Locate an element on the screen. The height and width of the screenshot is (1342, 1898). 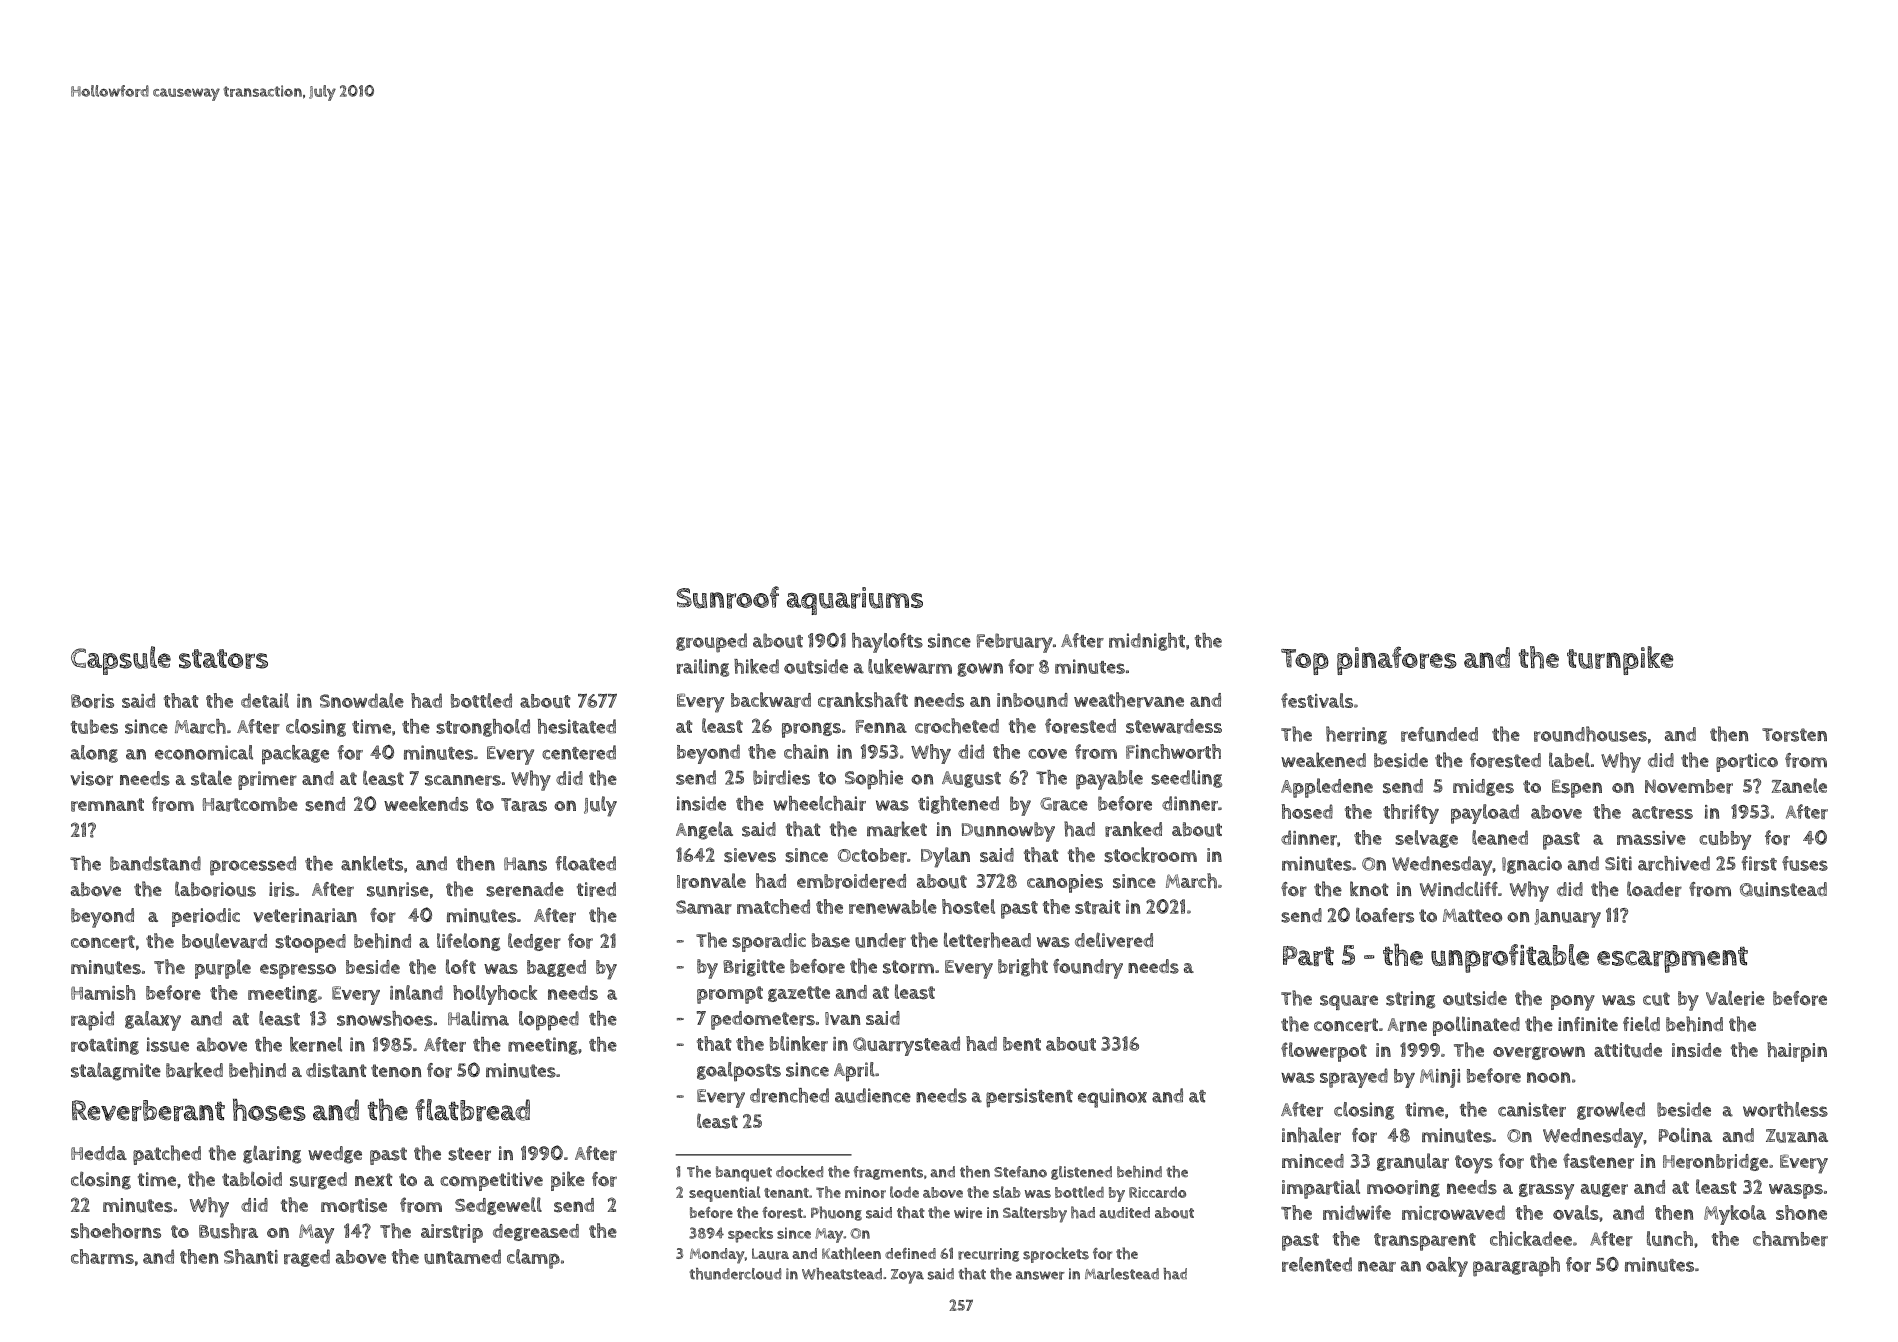
lukewarm is located at coordinates (910, 666).
